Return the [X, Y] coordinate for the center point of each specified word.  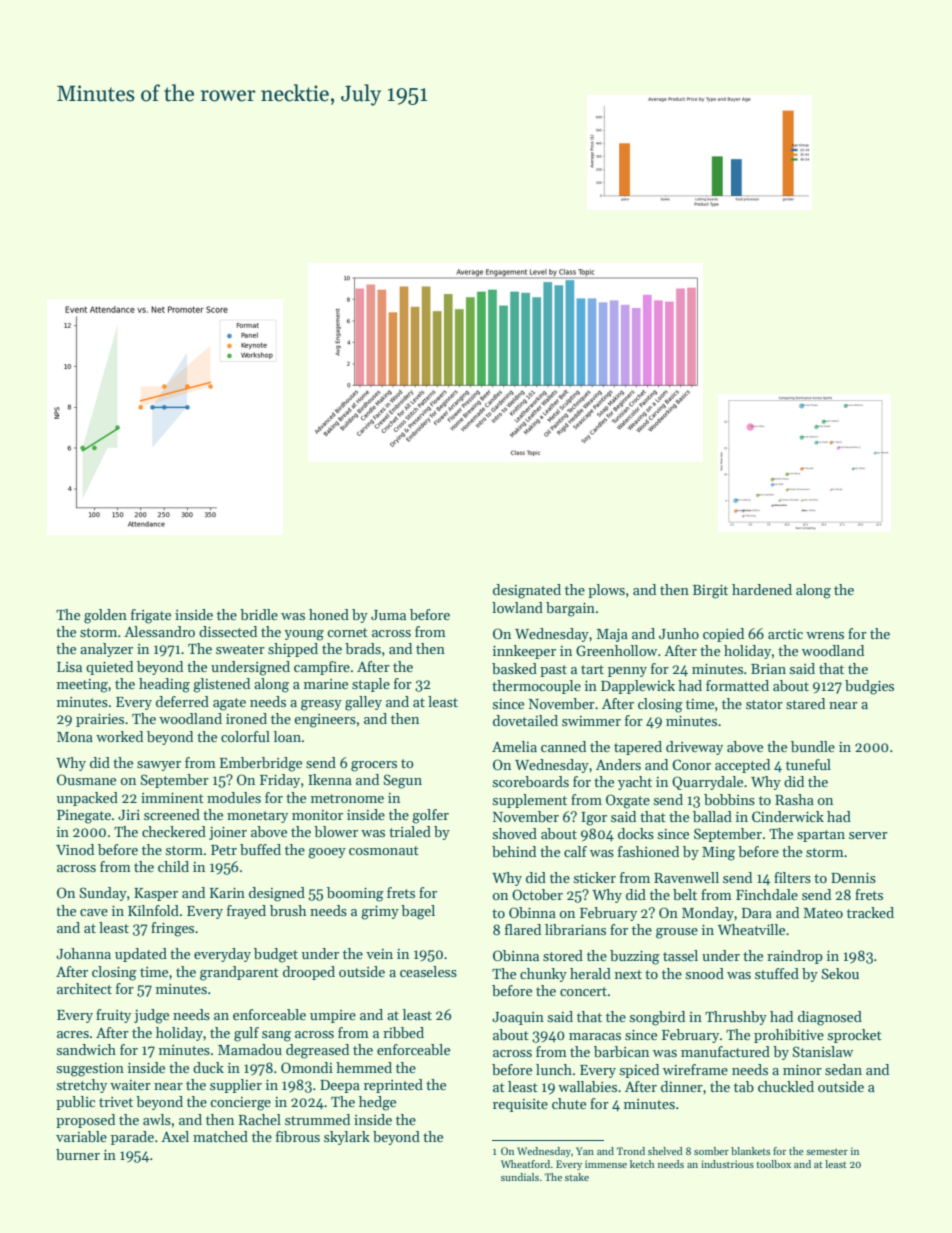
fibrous [298, 1136]
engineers [325, 721]
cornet [347, 632]
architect [84, 988]
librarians [575, 929]
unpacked [87, 799]
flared [523, 929]
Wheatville [751, 929]
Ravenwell [686, 877]
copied [723, 635]
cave [94, 912]
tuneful [808, 764]
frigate [151, 616]
